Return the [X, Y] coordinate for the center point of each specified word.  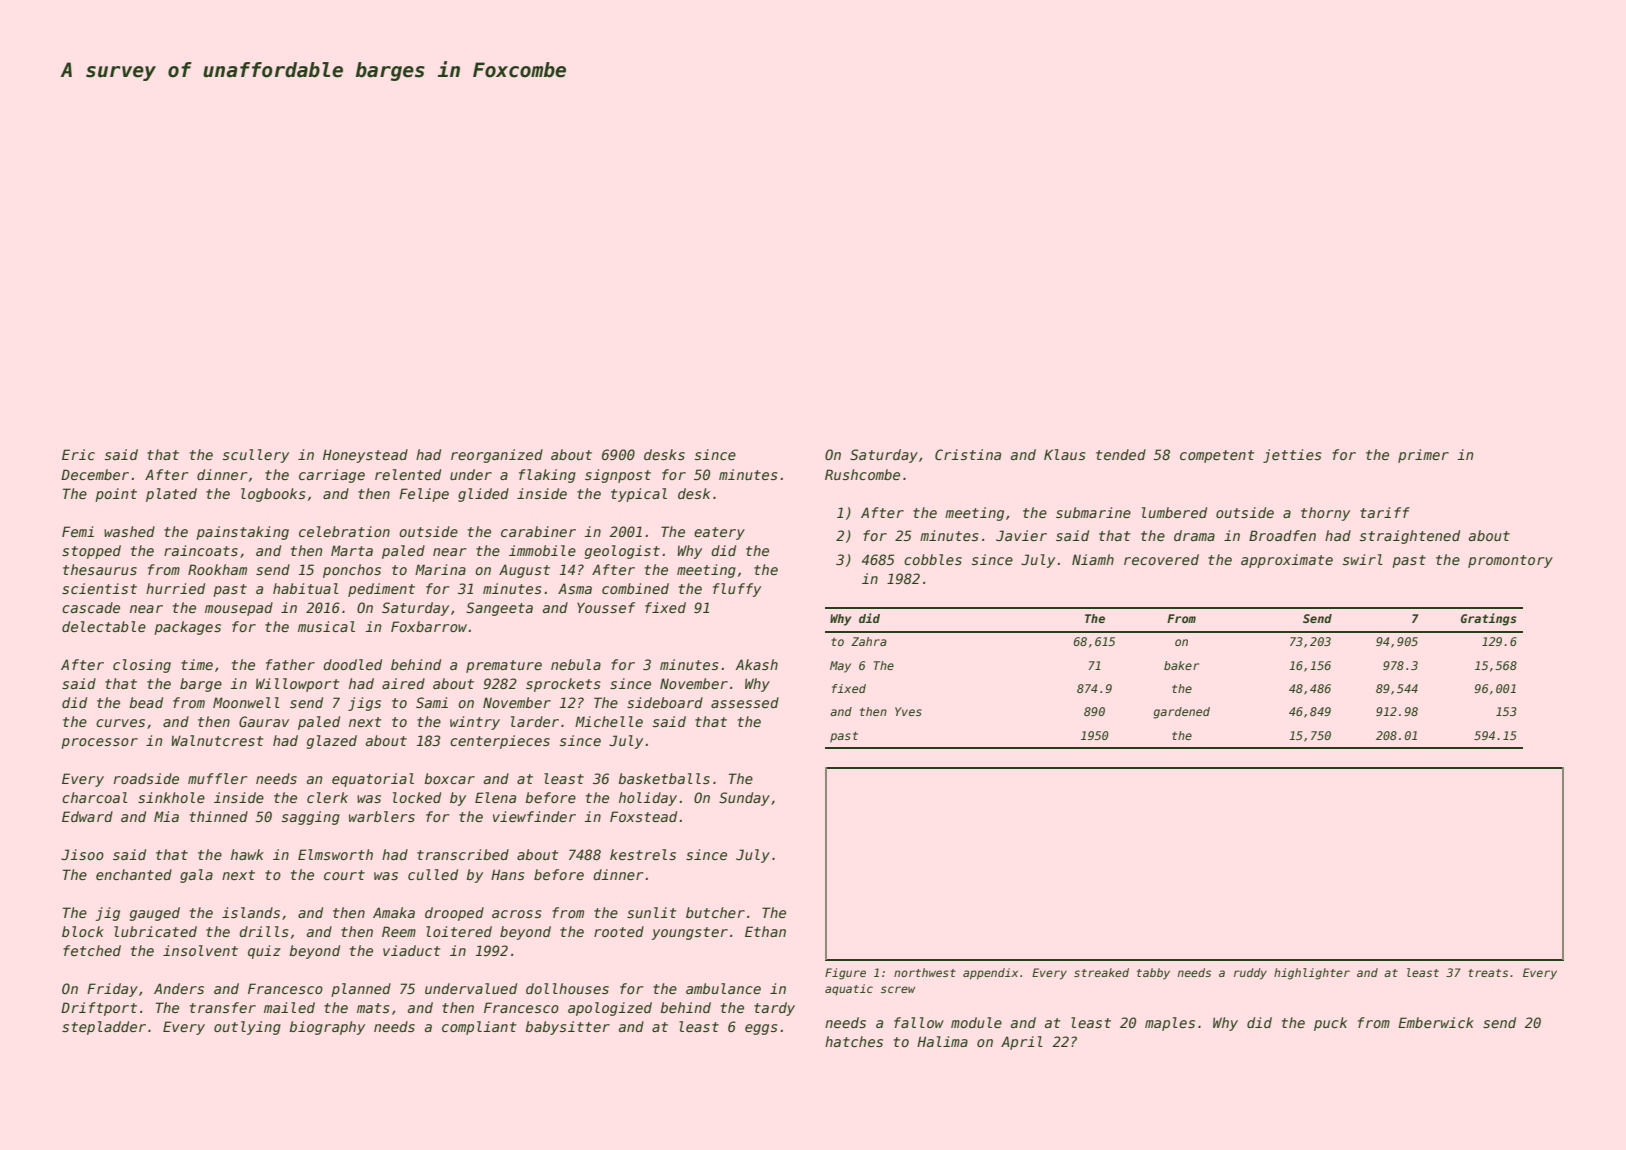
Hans [507, 874]
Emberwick [1436, 1022]
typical [639, 495]
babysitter [567, 1028]
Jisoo [82, 854]
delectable [104, 626]
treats [1488, 973]
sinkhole [171, 797]
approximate [1287, 561]
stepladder [104, 1028]
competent [1217, 456]
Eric [78, 454]
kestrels [643, 854]
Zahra [869, 641]
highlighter [1312, 974]
